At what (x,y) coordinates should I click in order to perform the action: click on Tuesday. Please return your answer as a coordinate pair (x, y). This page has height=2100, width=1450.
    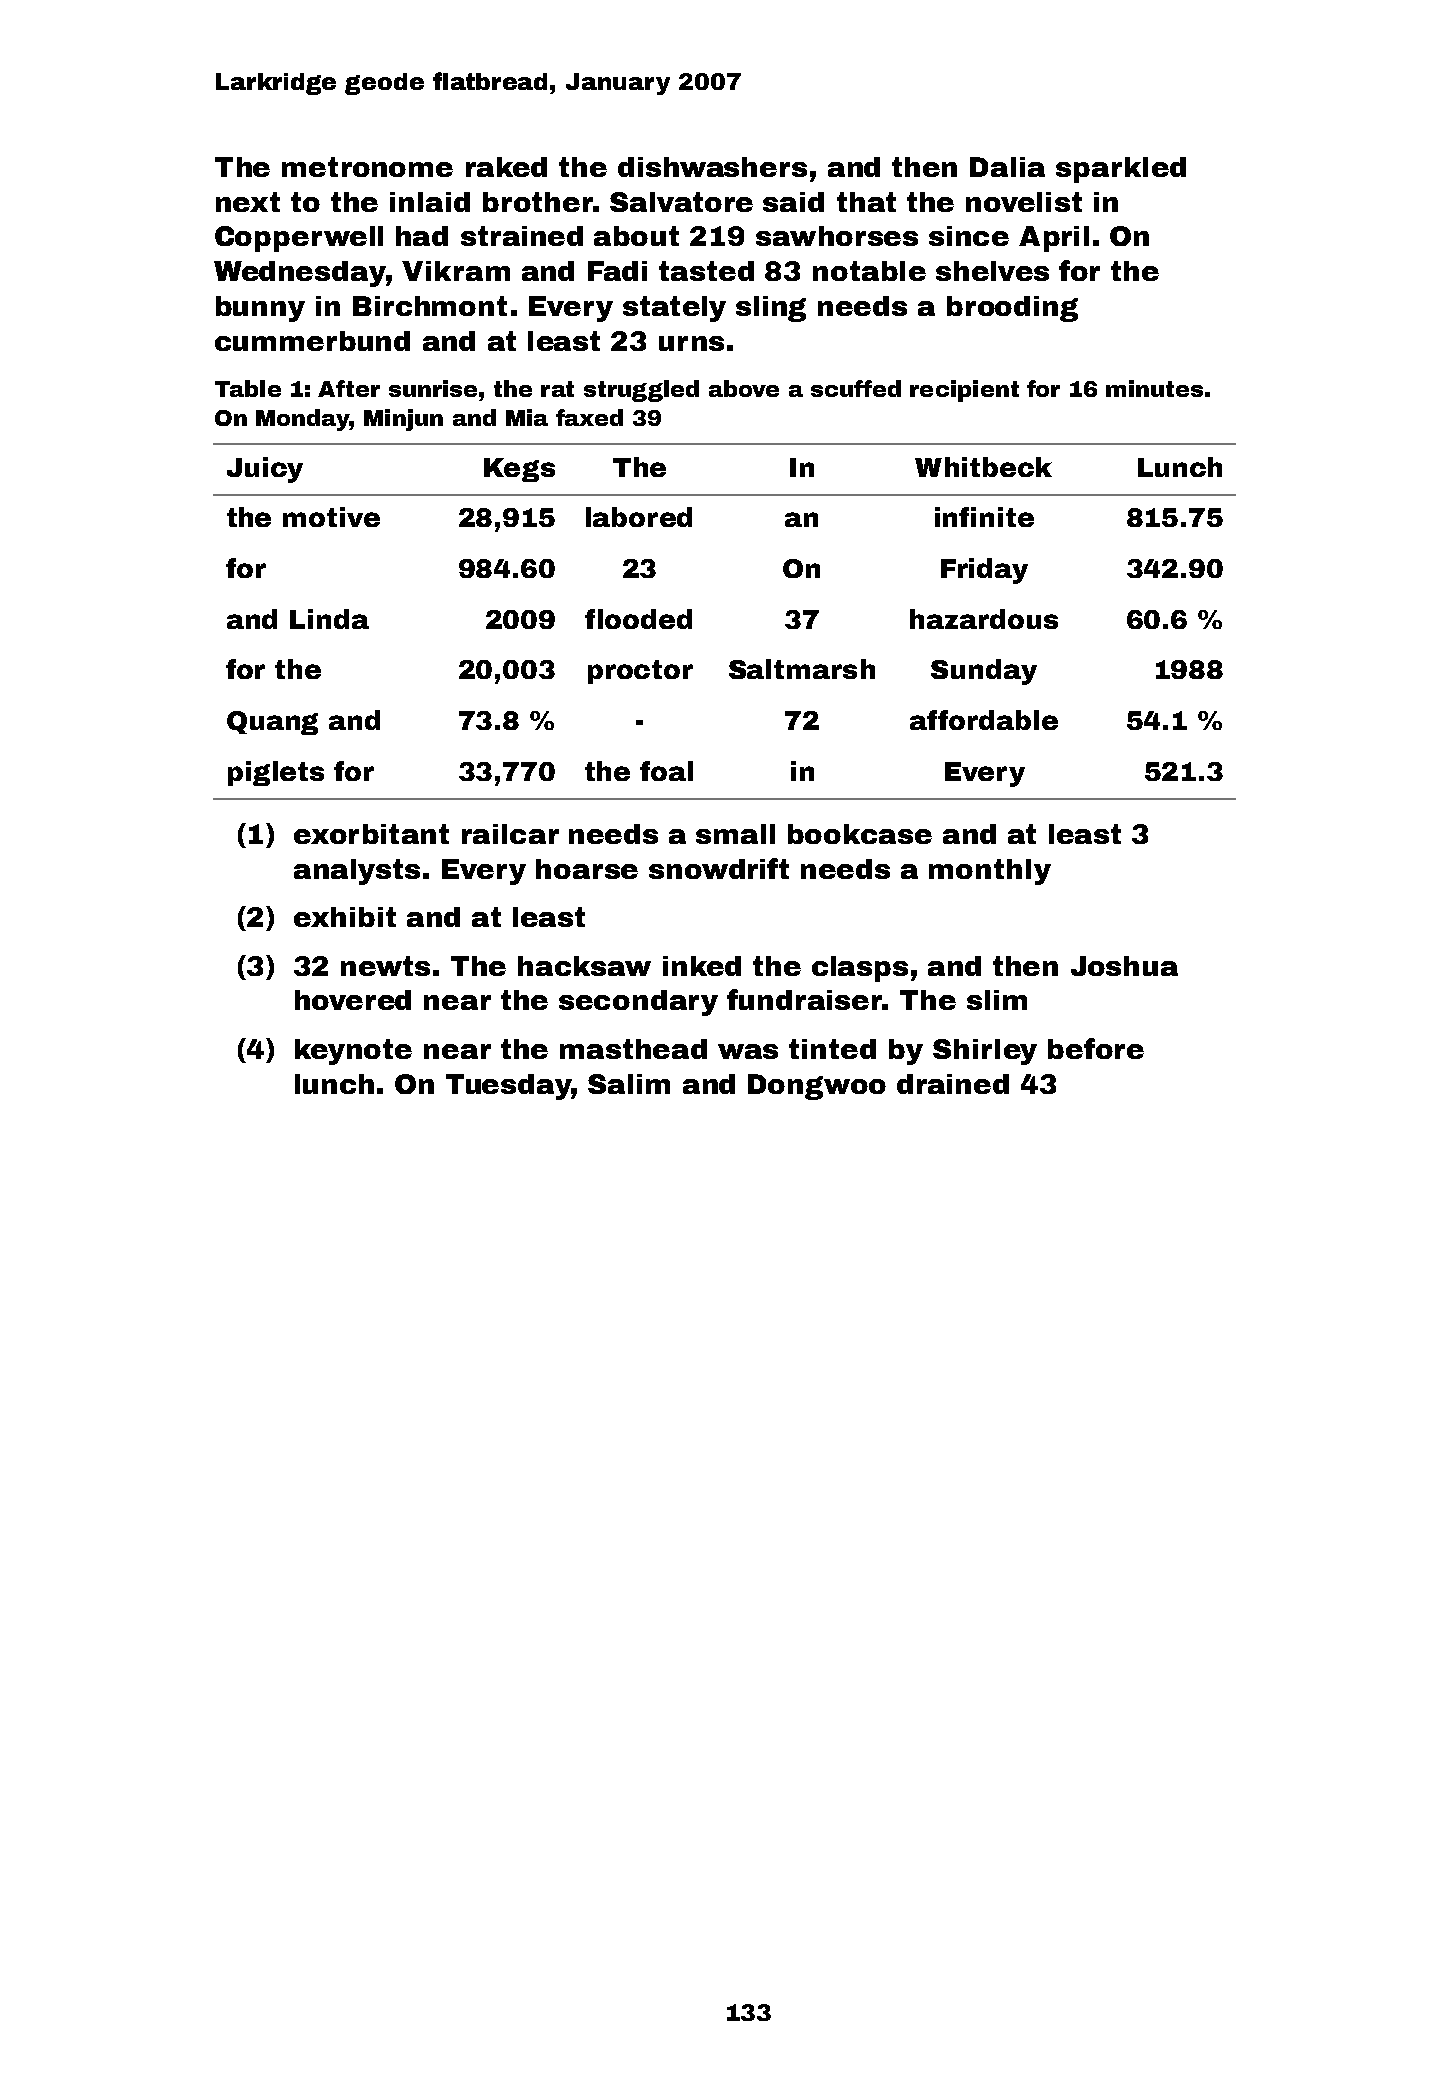
    Looking at the image, I should click on (508, 1087).
